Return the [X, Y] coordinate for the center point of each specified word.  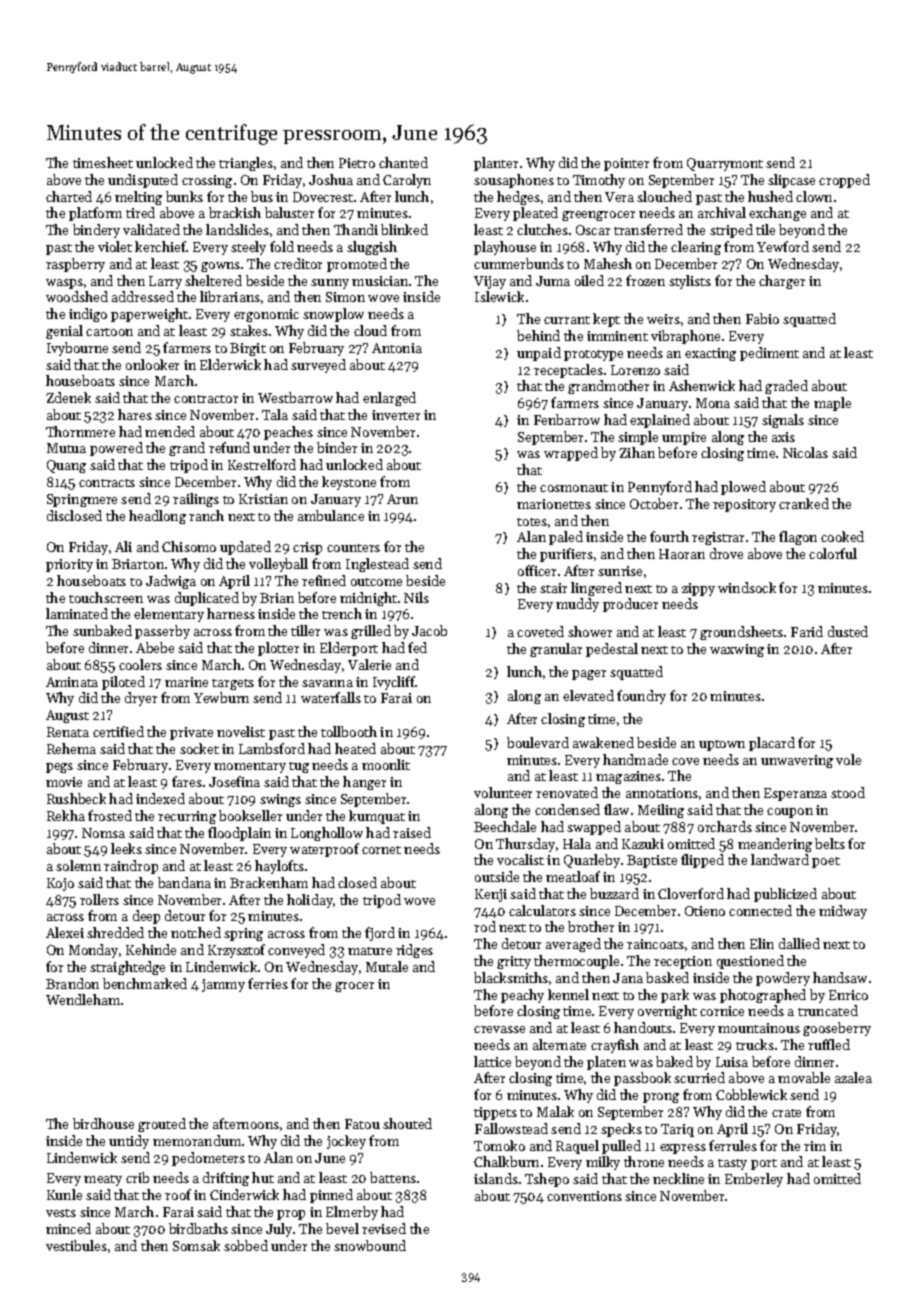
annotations [662, 793]
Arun [402, 499]
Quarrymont [725, 164]
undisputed [143, 181]
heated [355, 748]
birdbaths [198, 1228]
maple [832, 404]
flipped [702, 861]
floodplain [239, 834]
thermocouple [576, 962]
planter [496, 164]
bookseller [250, 815]
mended [170, 431]
